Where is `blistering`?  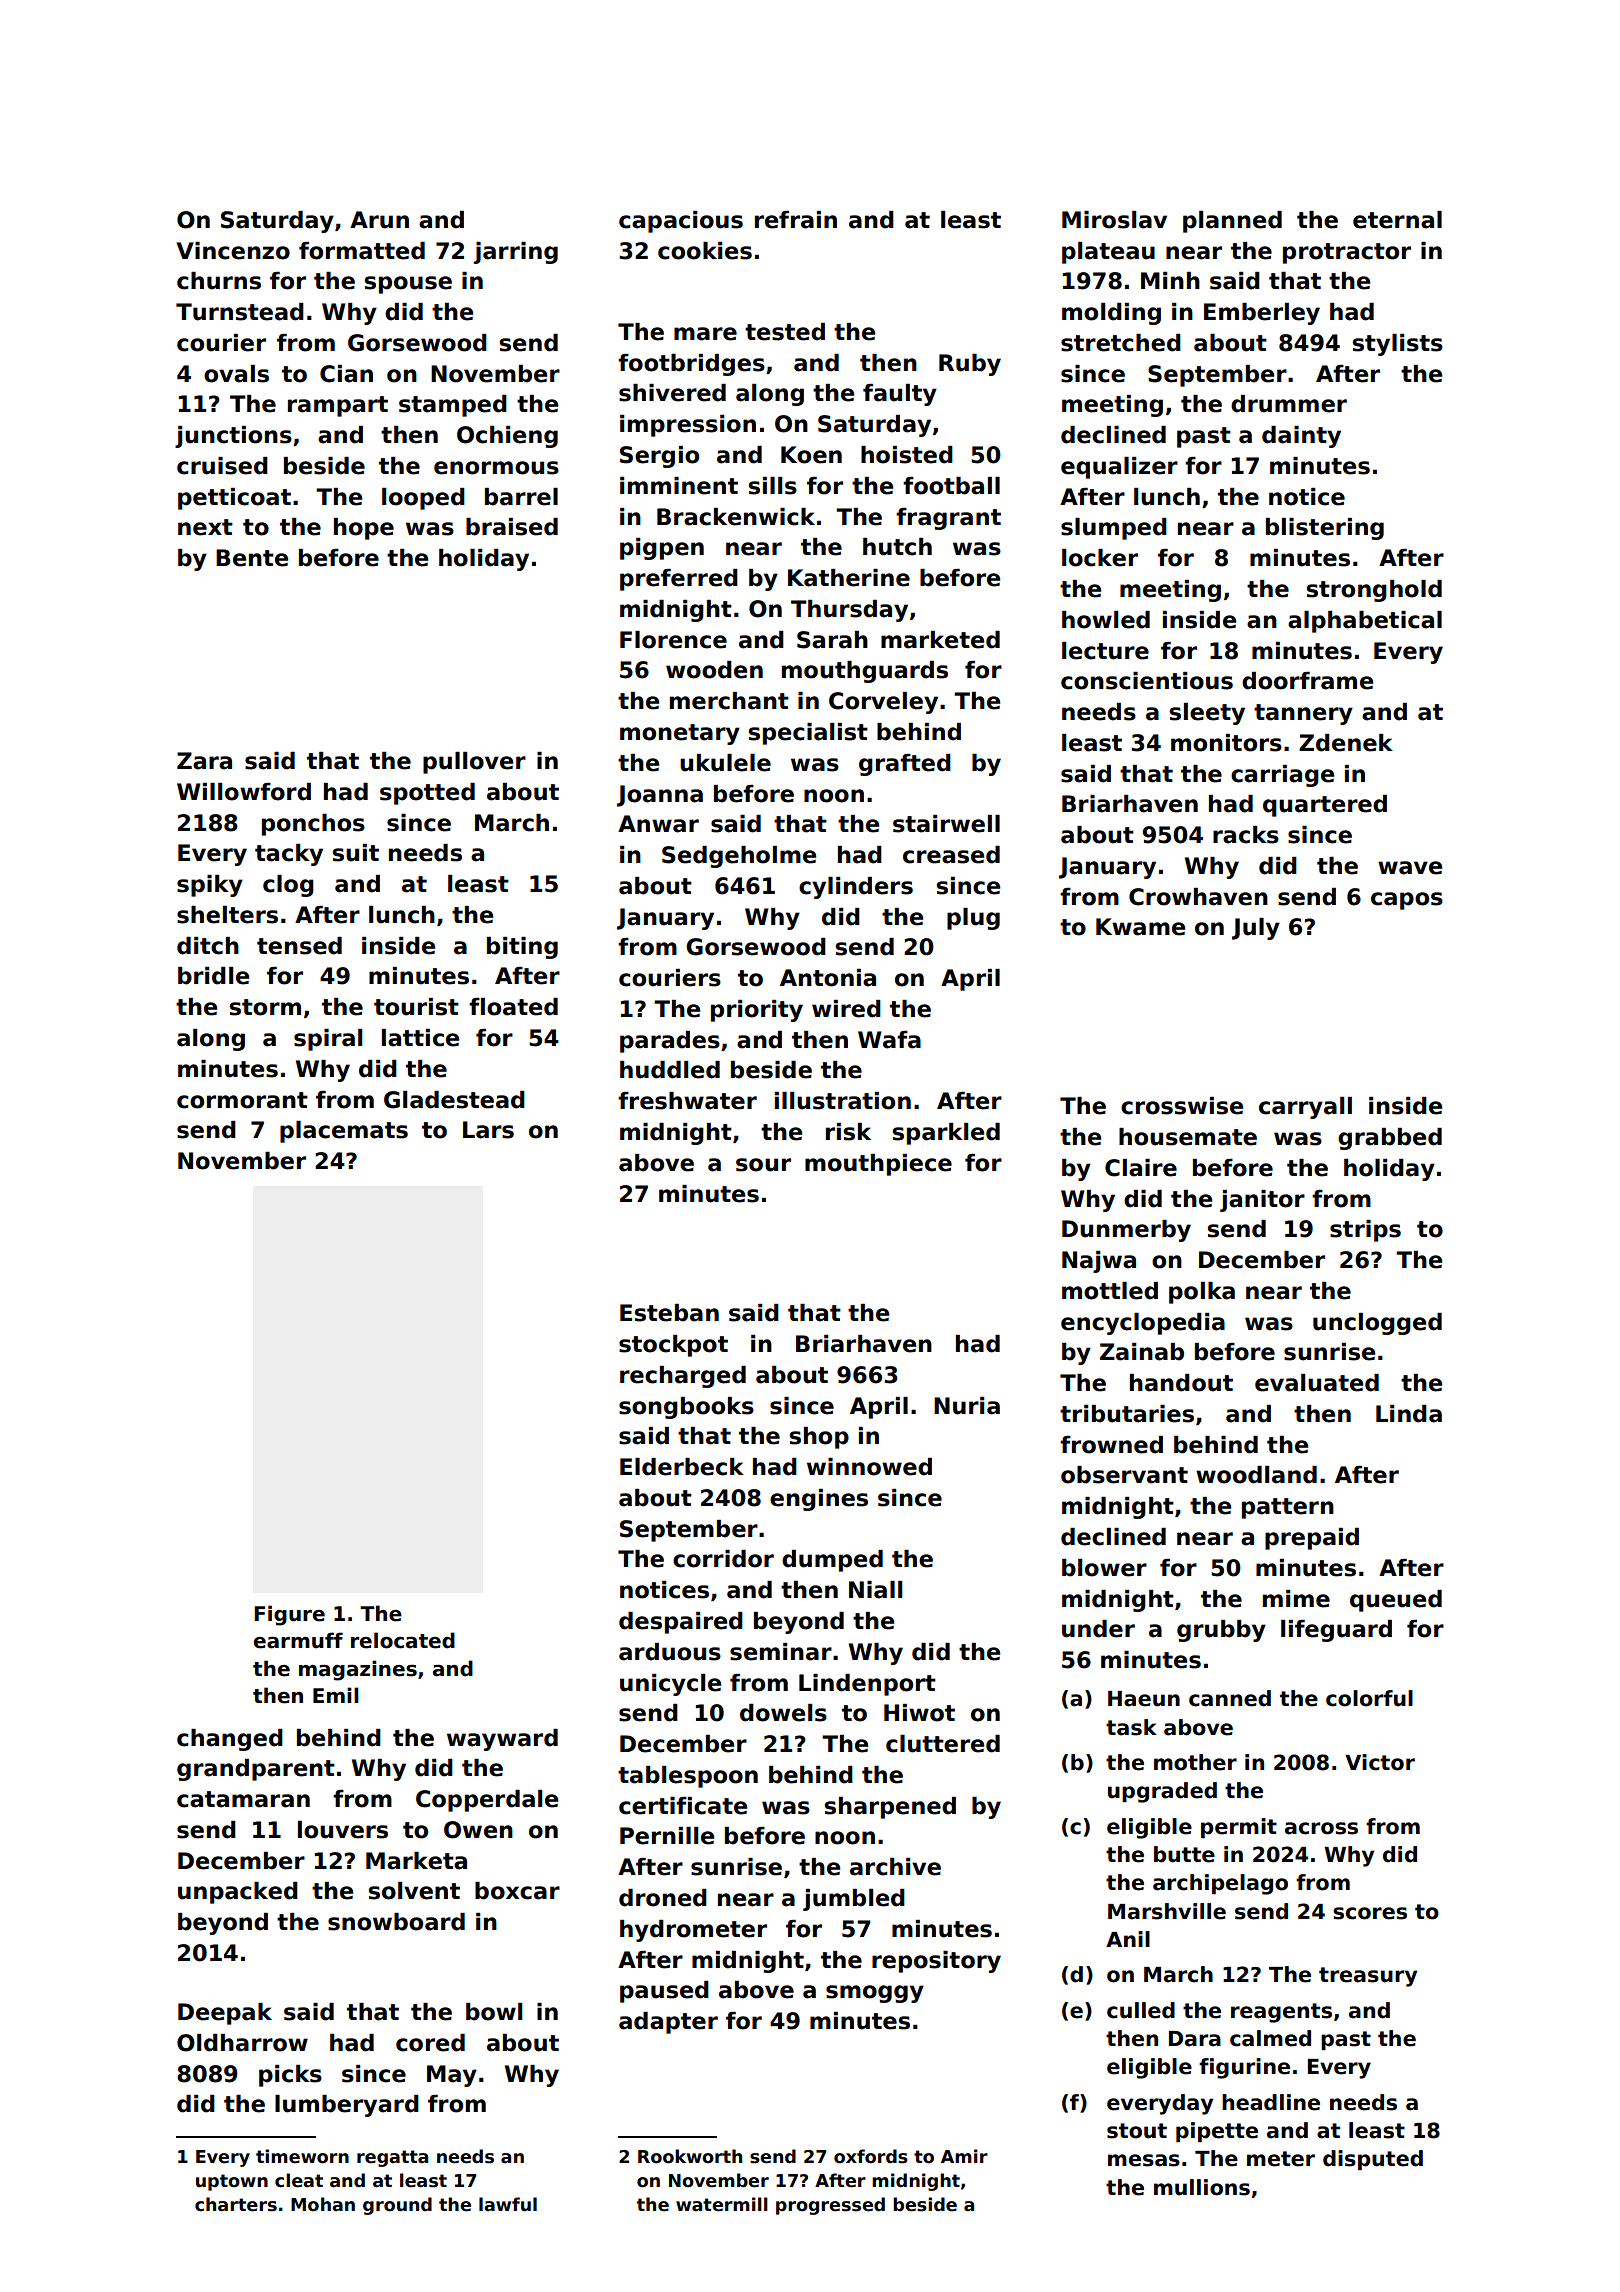 blistering is located at coordinates (1325, 529).
